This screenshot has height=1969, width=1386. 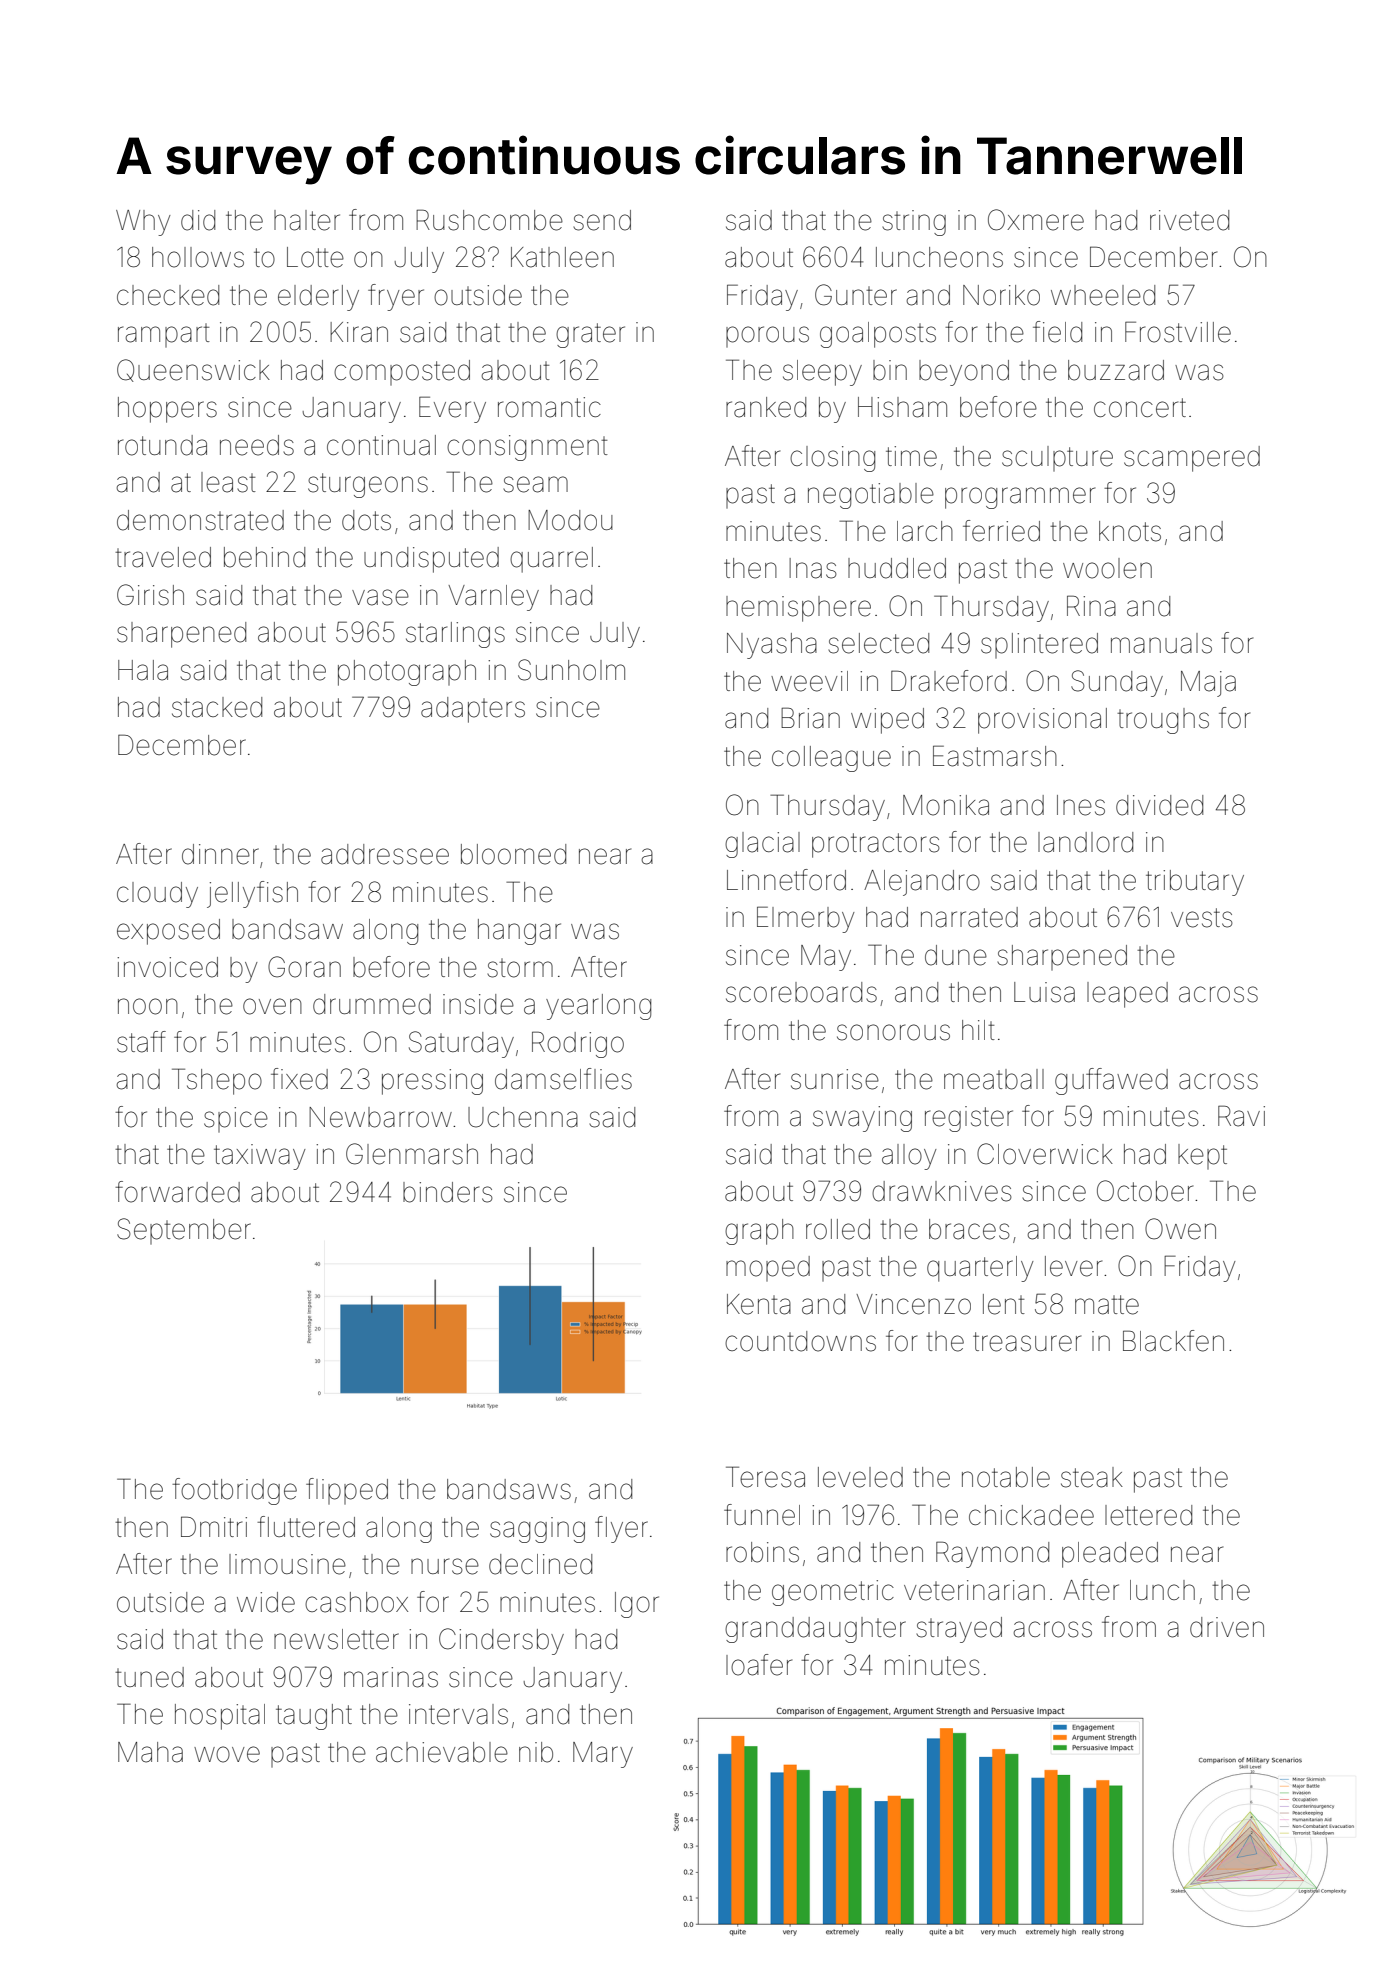 I want to click on glacial, so click(x=762, y=845).
